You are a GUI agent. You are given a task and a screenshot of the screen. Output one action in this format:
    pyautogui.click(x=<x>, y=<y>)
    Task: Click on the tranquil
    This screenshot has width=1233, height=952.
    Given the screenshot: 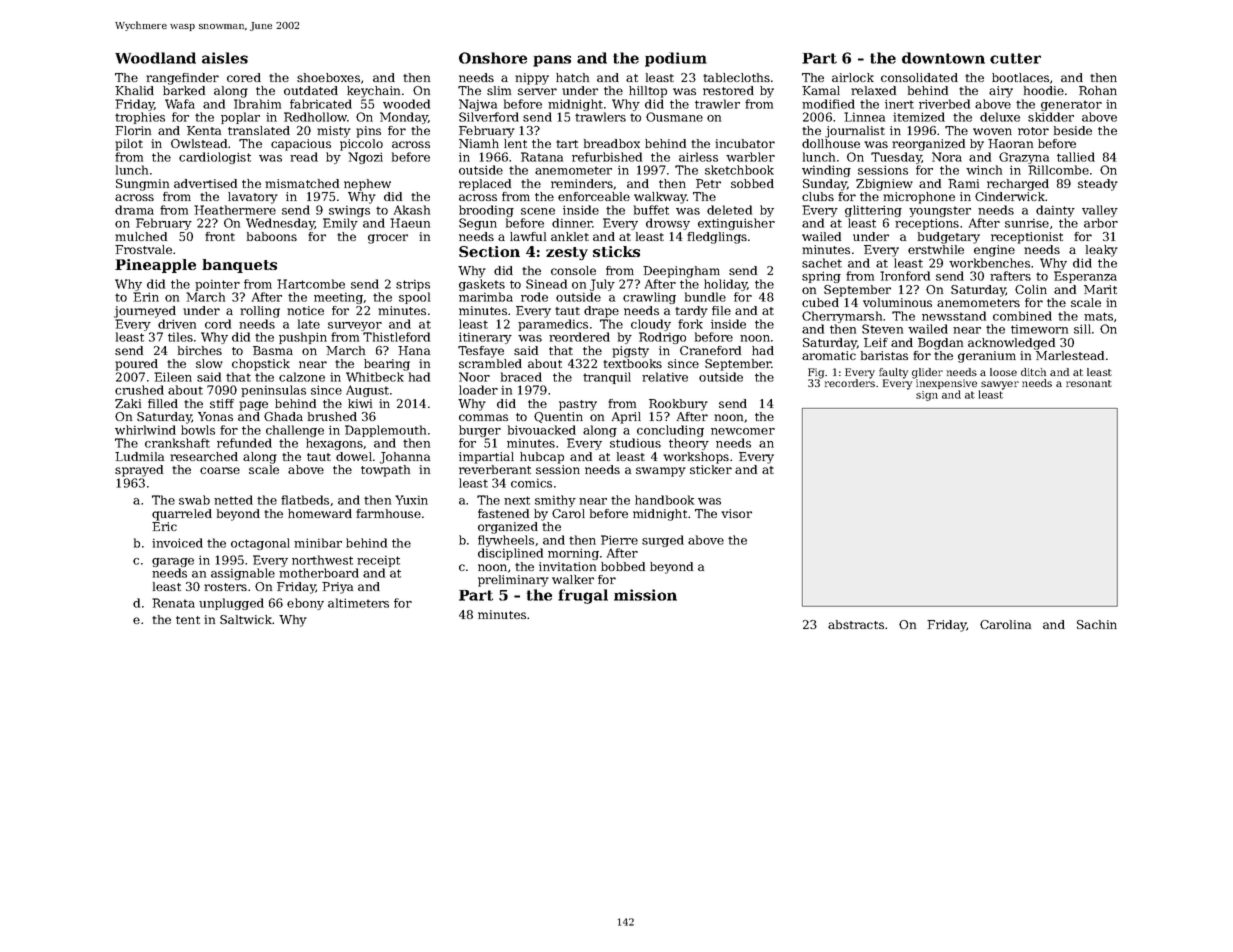 What is the action you would take?
    pyautogui.click(x=607, y=378)
